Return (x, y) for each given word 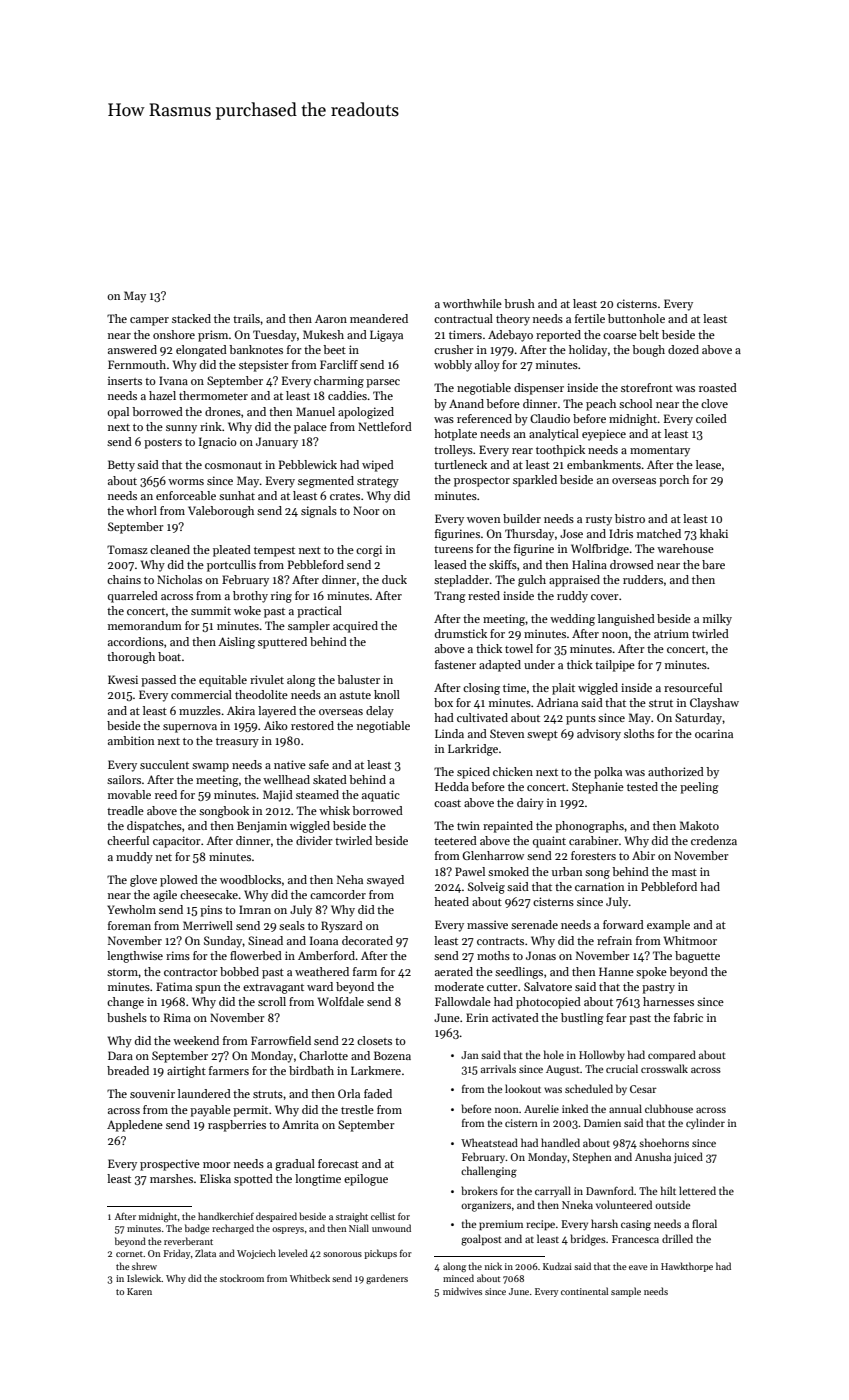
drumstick (461, 633)
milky (717, 620)
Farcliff (339, 364)
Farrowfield (281, 1040)
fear (616, 1017)
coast (447, 803)
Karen (139, 1291)
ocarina (714, 733)
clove (714, 403)
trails (246, 318)
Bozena (392, 1055)
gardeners (387, 1279)
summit (211, 610)
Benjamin (262, 827)
